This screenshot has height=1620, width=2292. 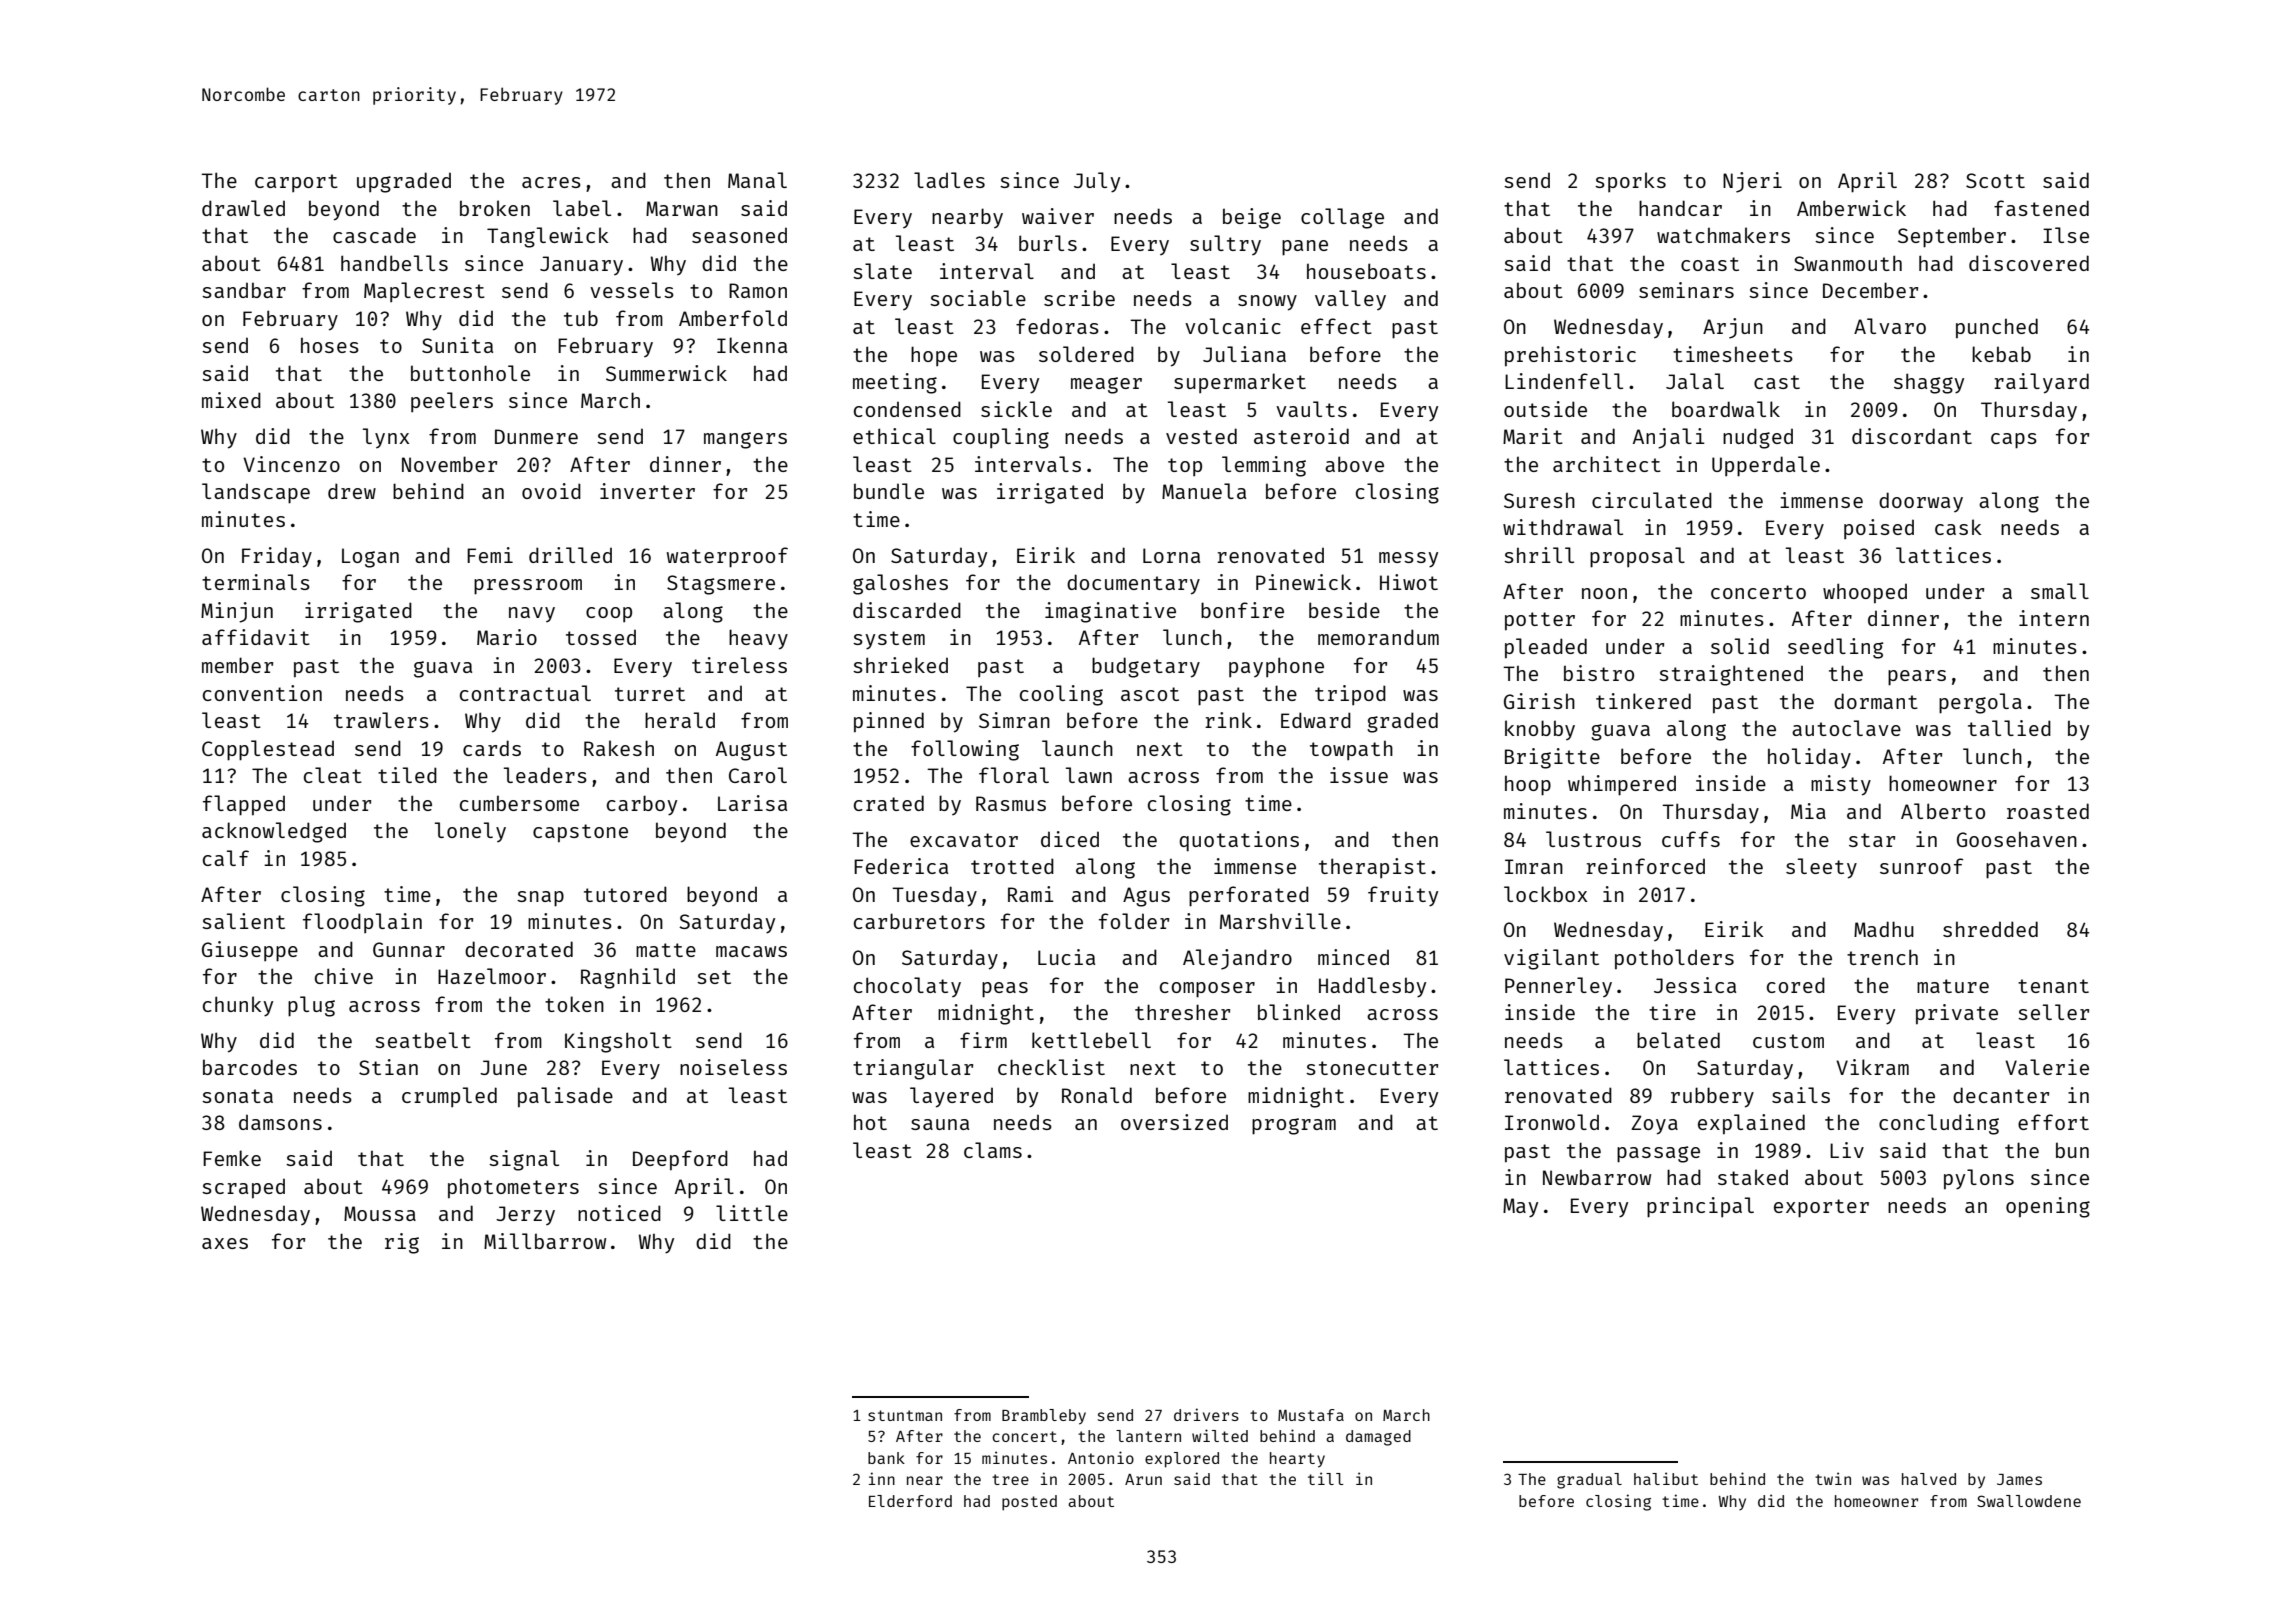 What do you see at coordinates (978, 298) in the screenshot?
I see `sociable` at bounding box center [978, 298].
